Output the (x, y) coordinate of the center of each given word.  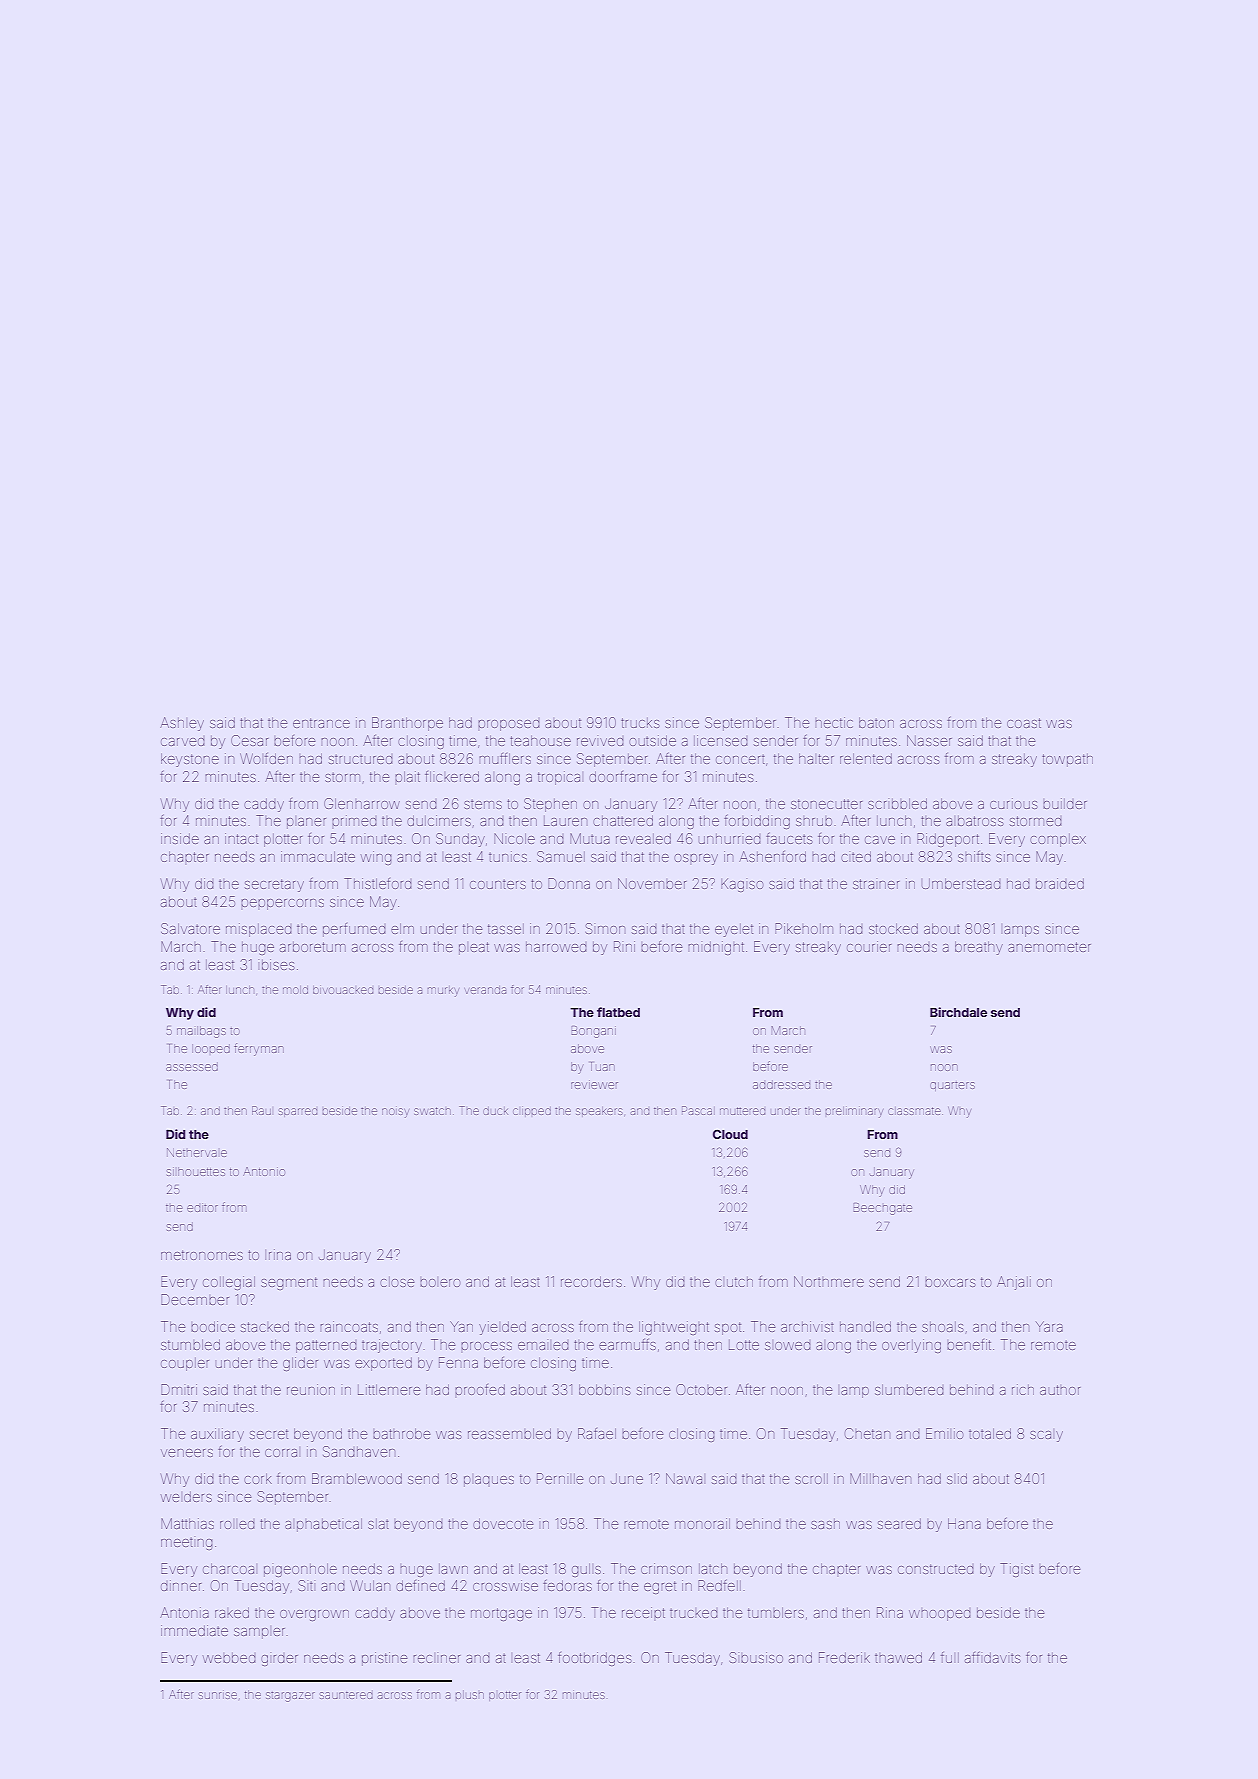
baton (876, 723)
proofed (480, 1389)
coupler (185, 1364)
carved (183, 742)
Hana (964, 1523)
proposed (509, 725)
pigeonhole (300, 1570)
